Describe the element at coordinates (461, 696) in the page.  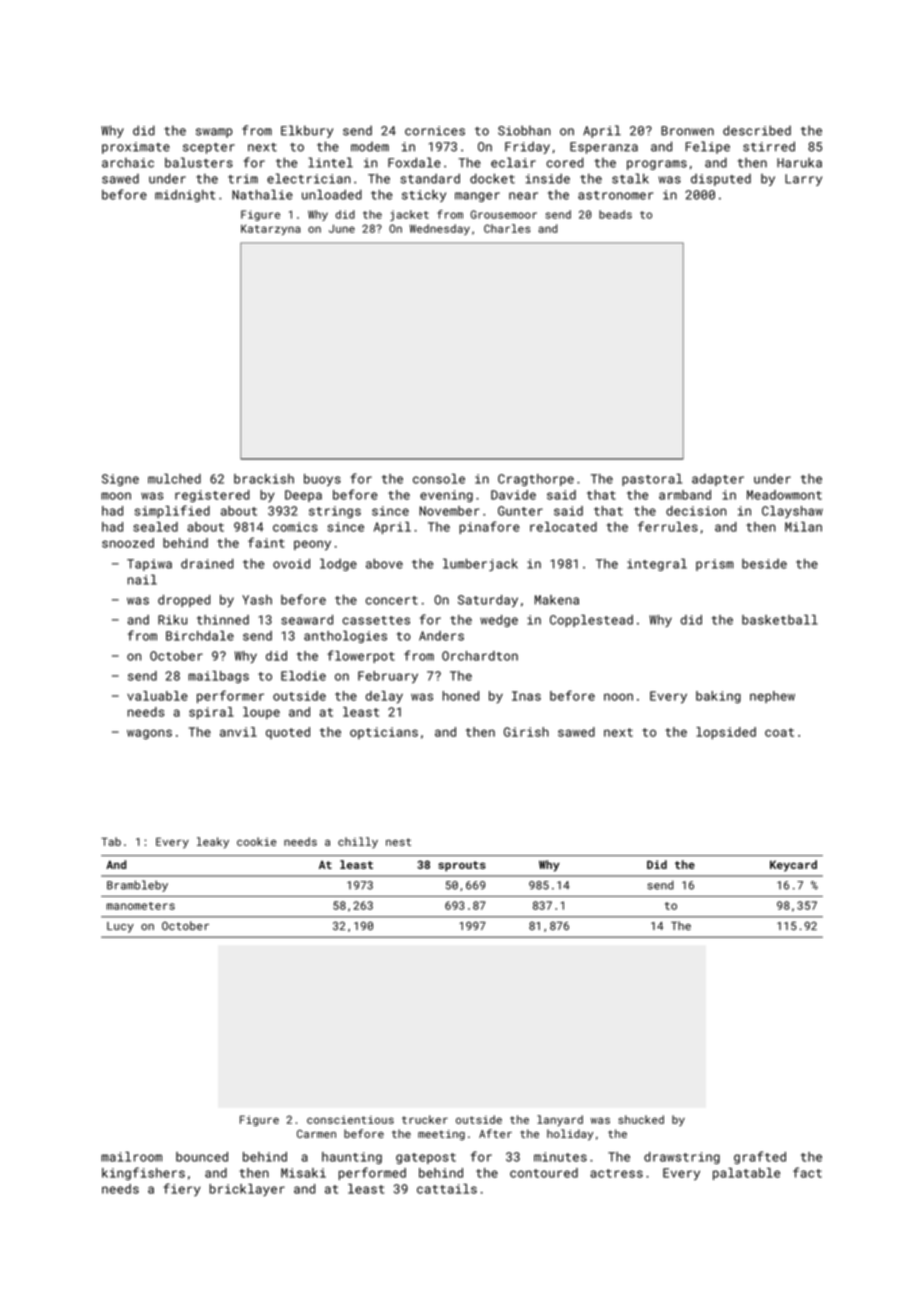
I see `honed` at that location.
